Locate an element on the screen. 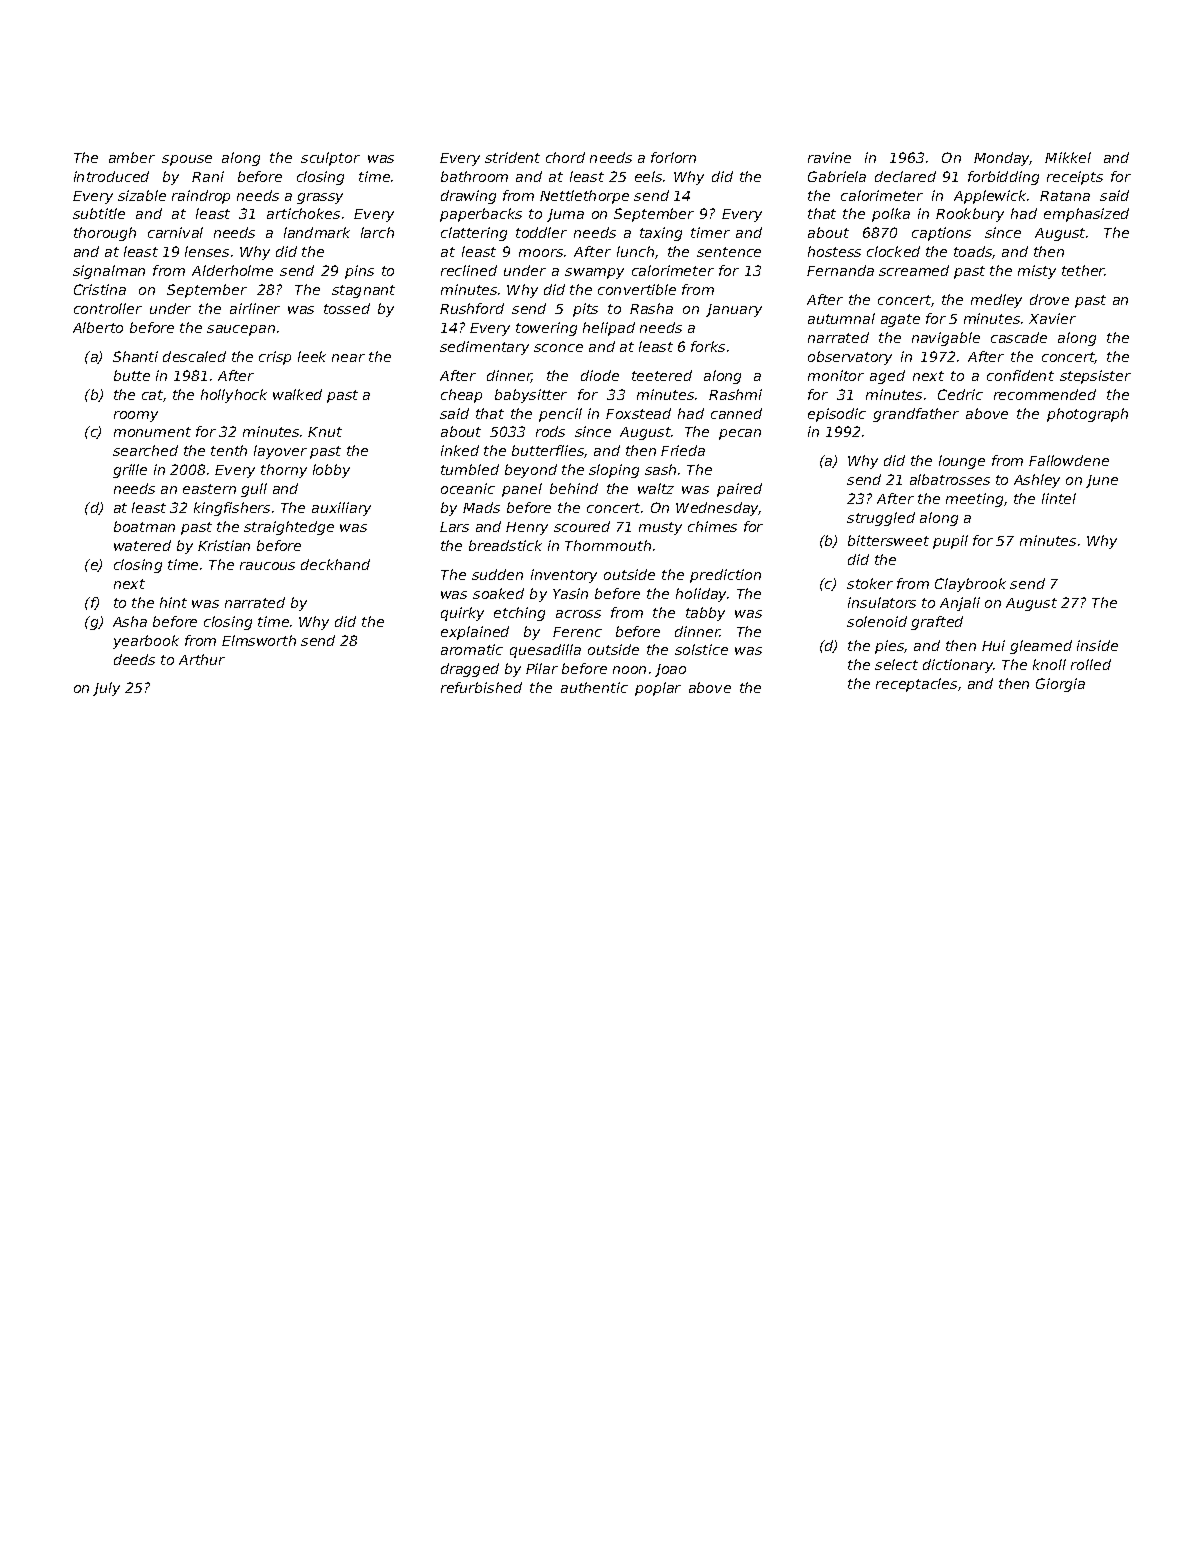 This screenshot has height=1557, width=1203. tumbled is located at coordinates (470, 469).
